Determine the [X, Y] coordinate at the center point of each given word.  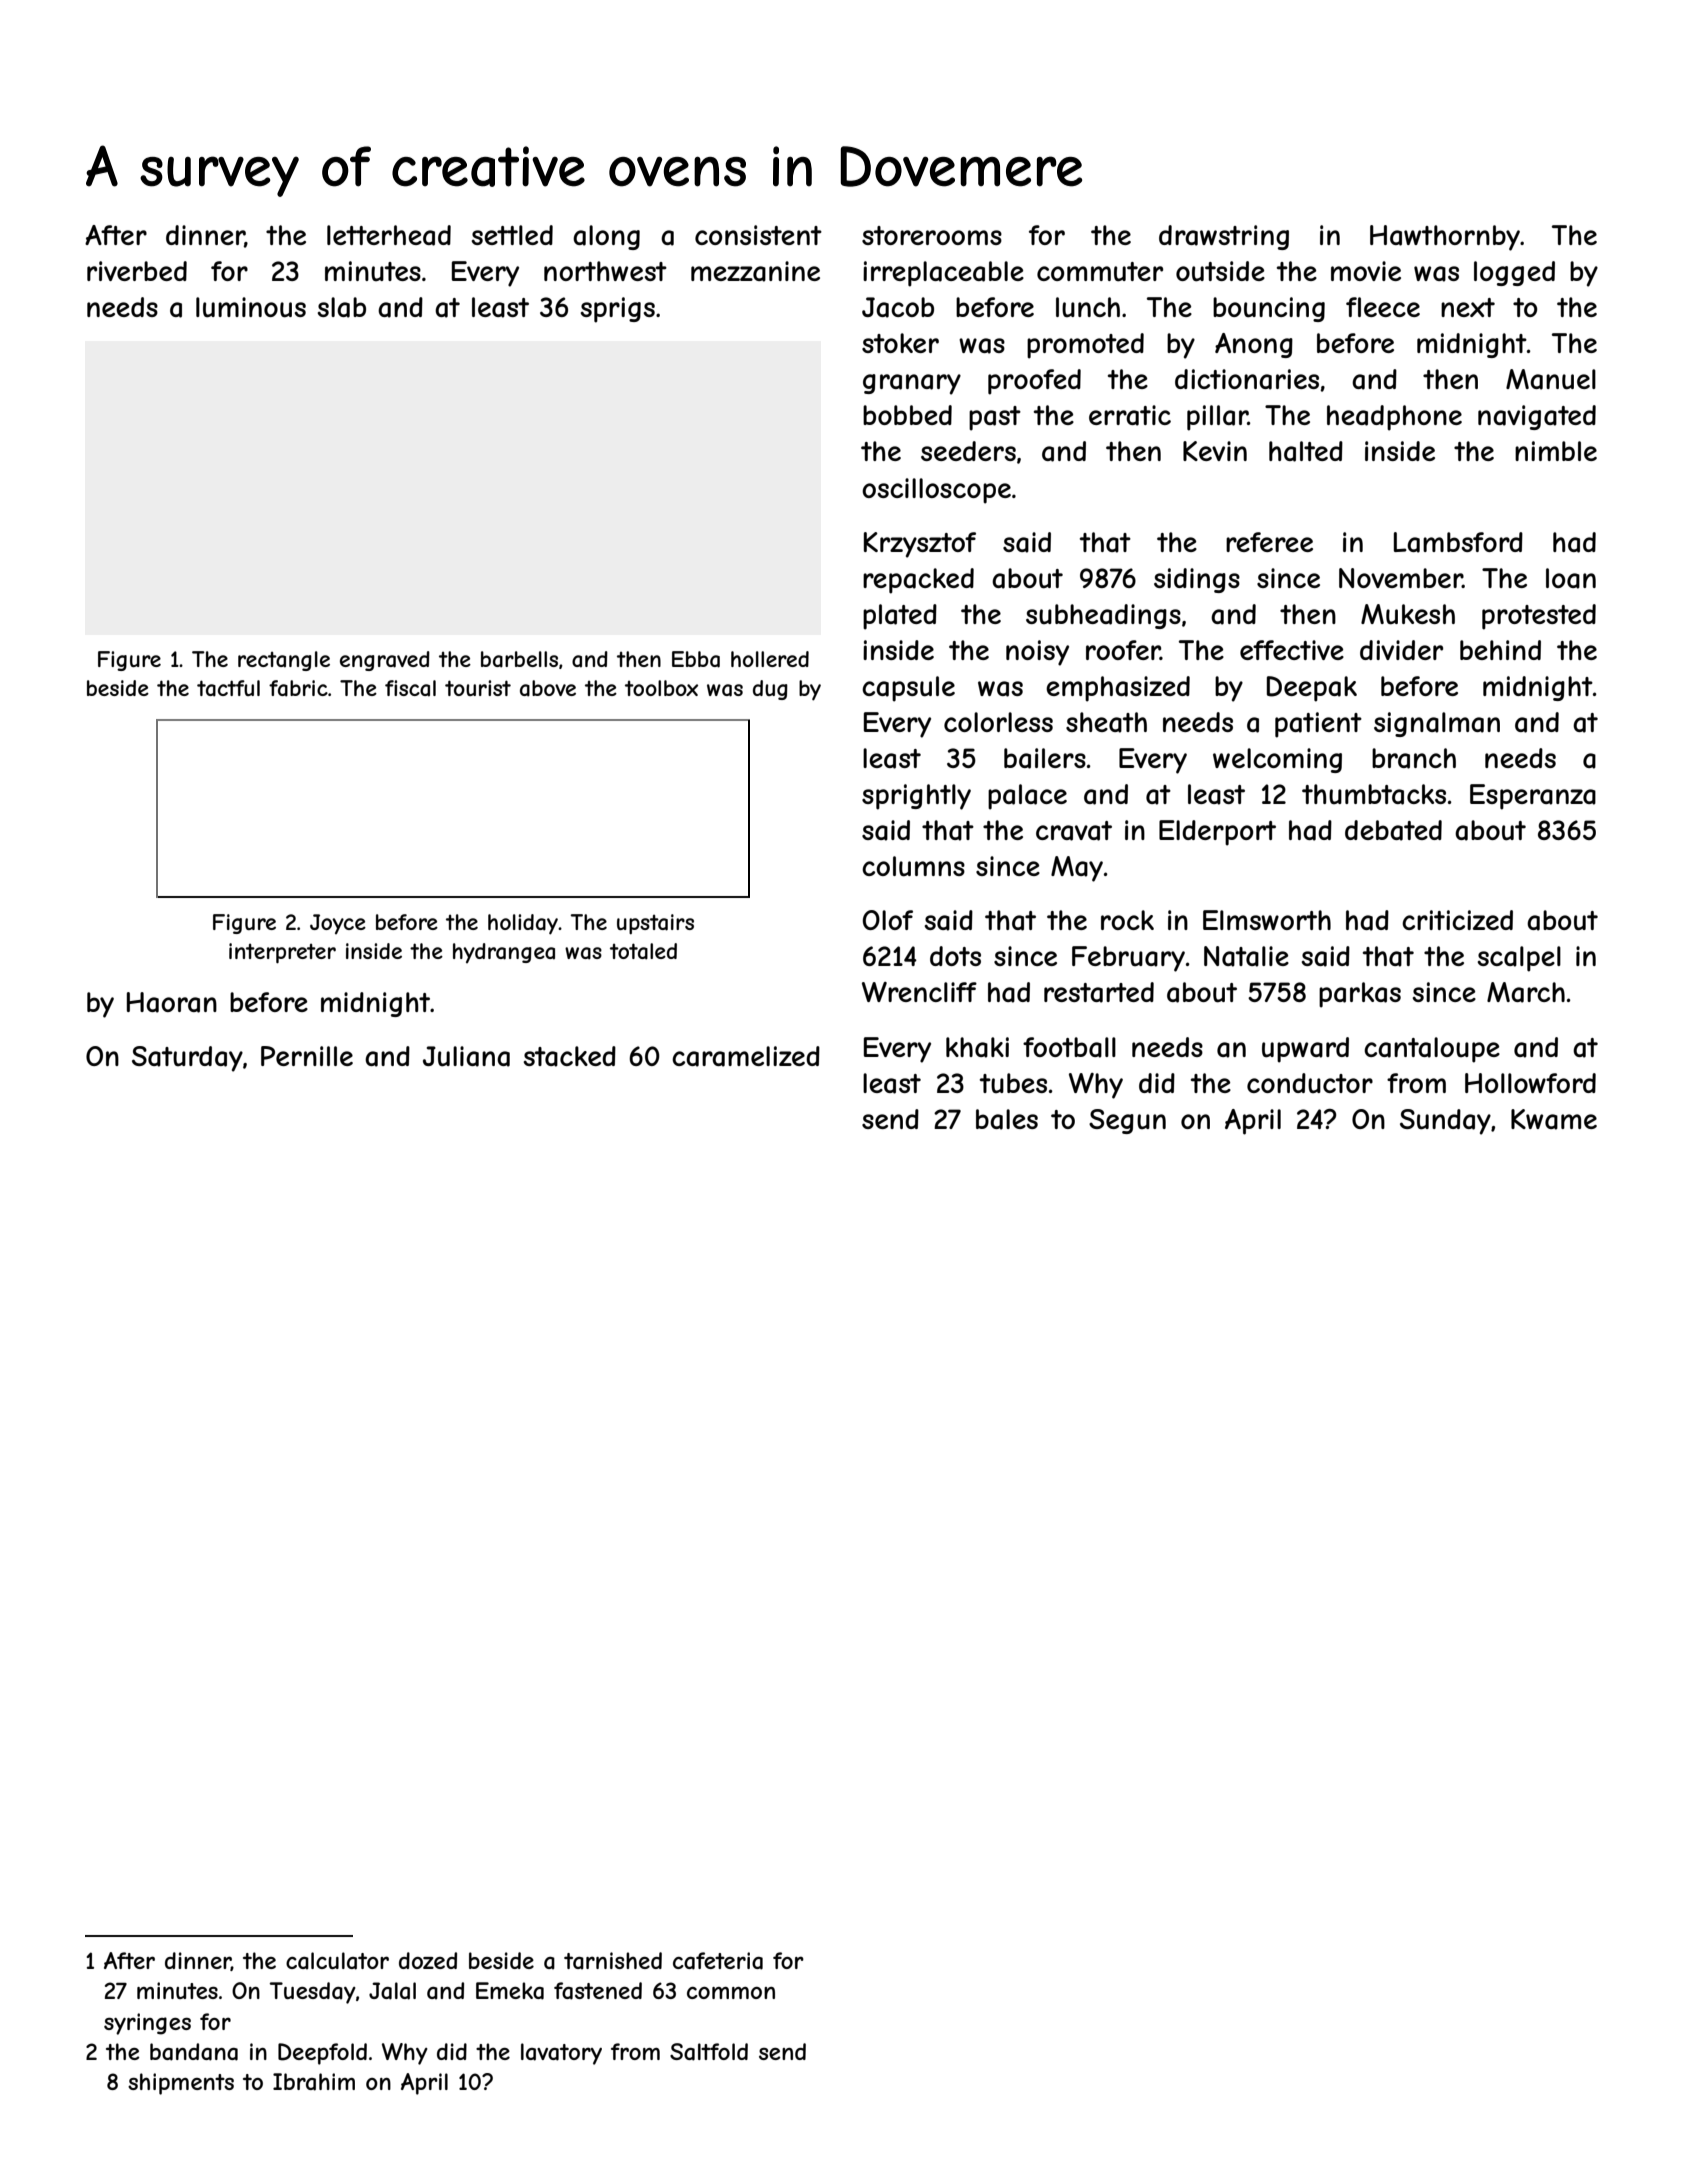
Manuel [1551, 379]
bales [1007, 1119]
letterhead [389, 235]
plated [900, 617]
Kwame [1554, 1119]
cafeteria [718, 1961]
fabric [298, 688]
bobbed [907, 415]
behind [1500, 650]
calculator [337, 1961]
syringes [147, 2024]
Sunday [1445, 1122]
